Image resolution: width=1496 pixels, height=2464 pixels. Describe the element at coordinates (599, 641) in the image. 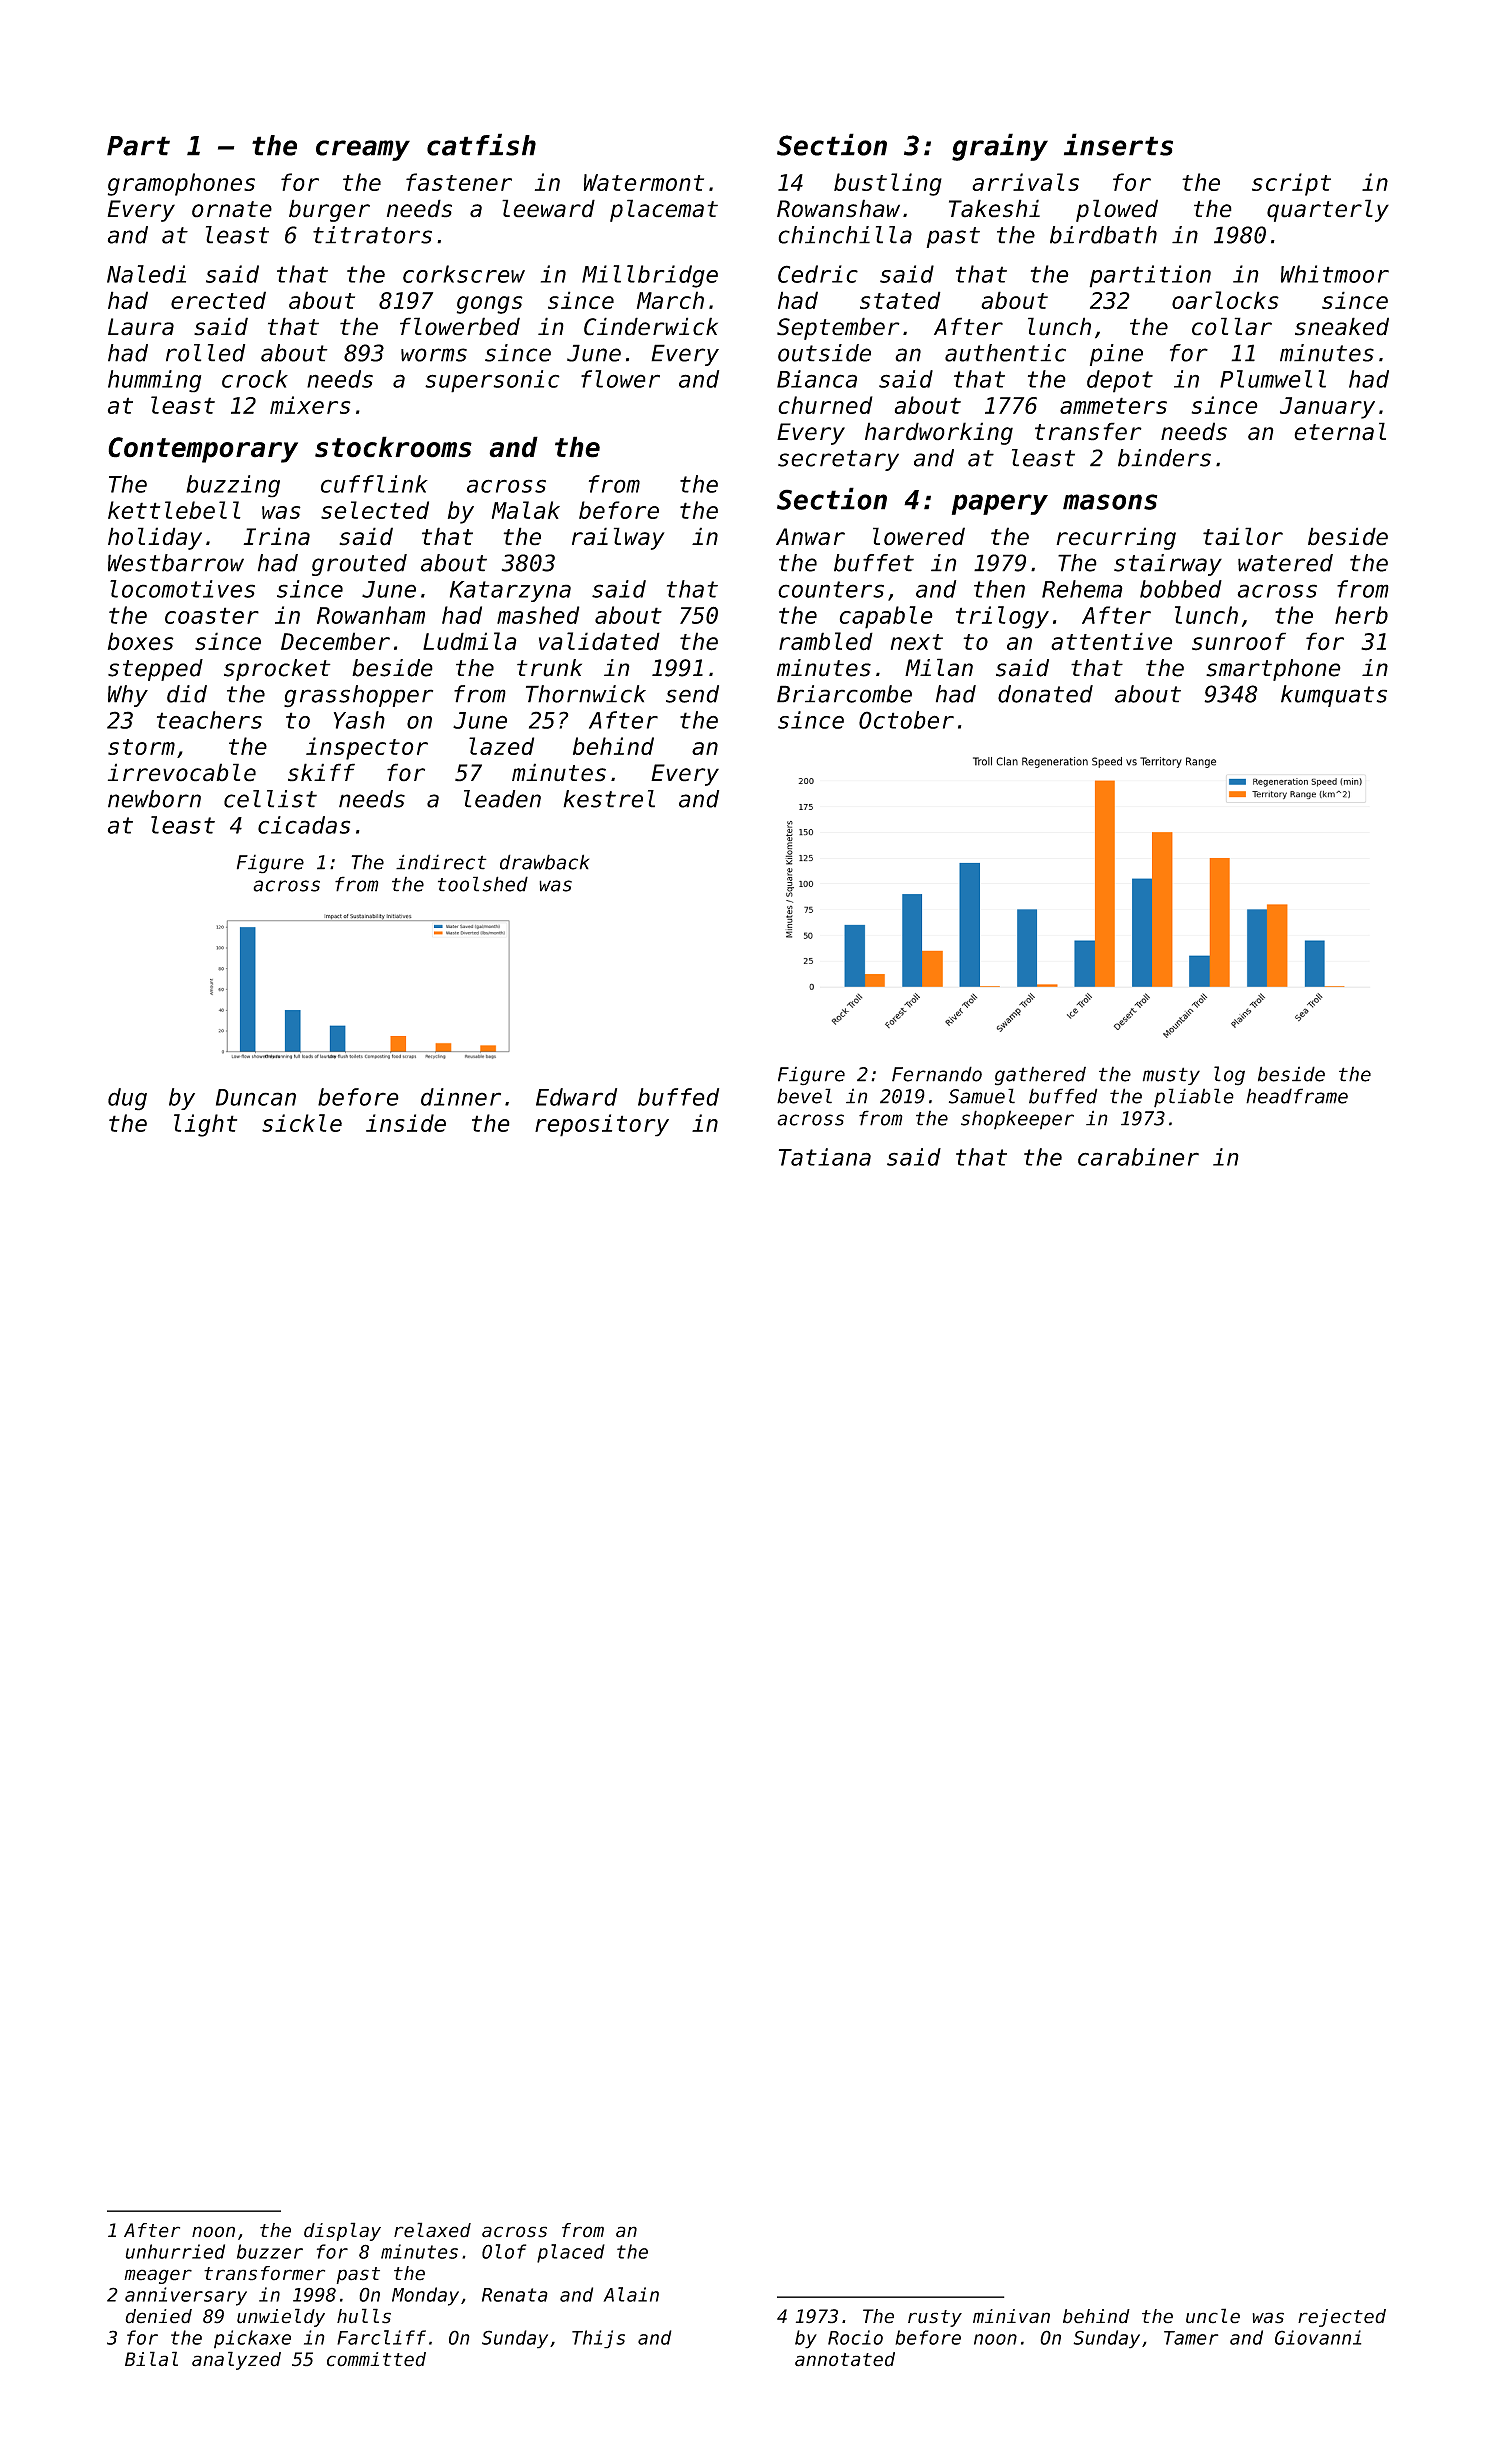

I see `validated` at that location.
